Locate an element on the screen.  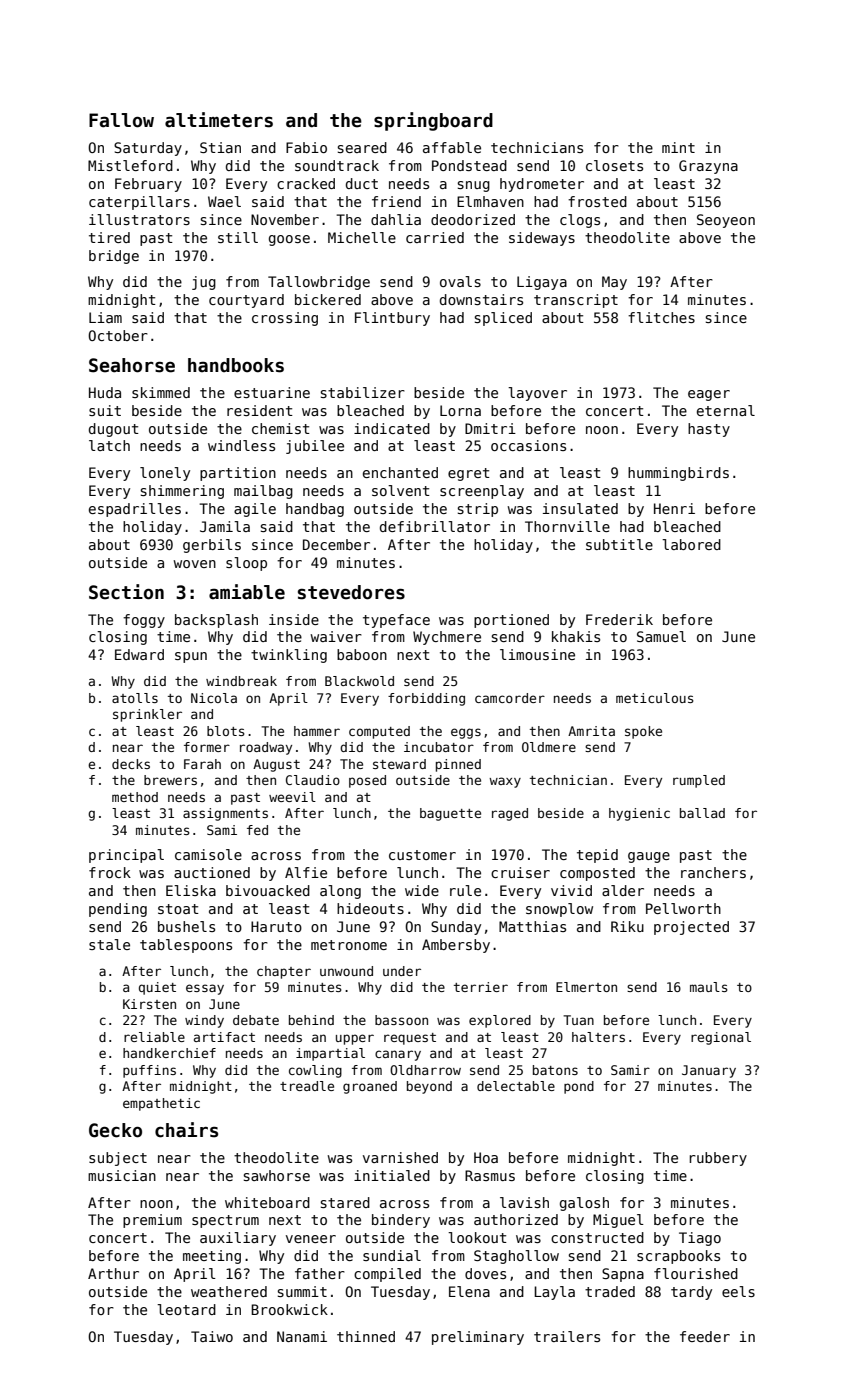
regional is located at coordinates (721, 1038).
